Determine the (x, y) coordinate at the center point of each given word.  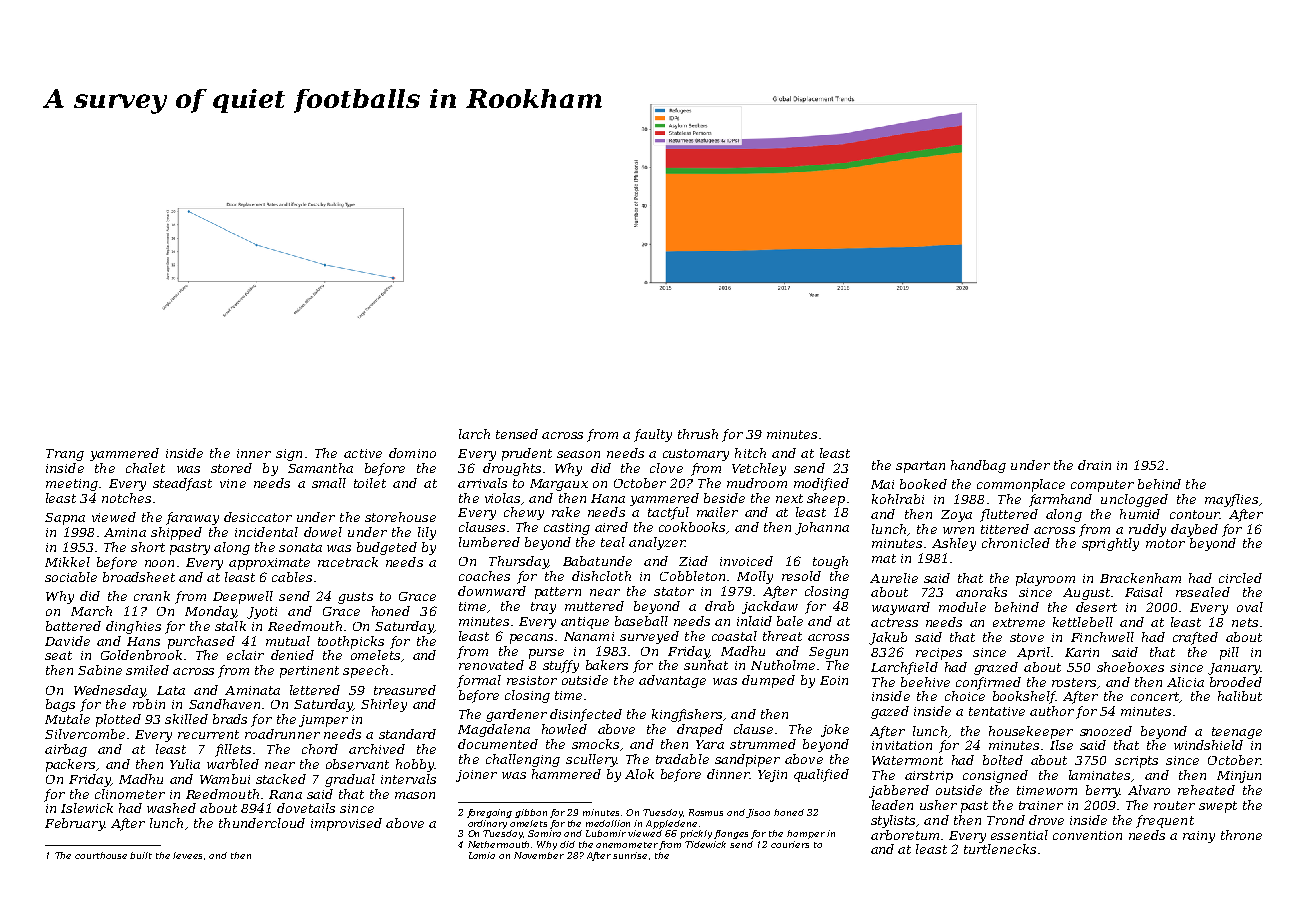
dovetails (306, 808)
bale (790, 621)
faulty (653, 435)
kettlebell (1083, 622)
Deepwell (243, 597)
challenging (523, 760)
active (363, 453)
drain (1094, 465)
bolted (1003, 760)
